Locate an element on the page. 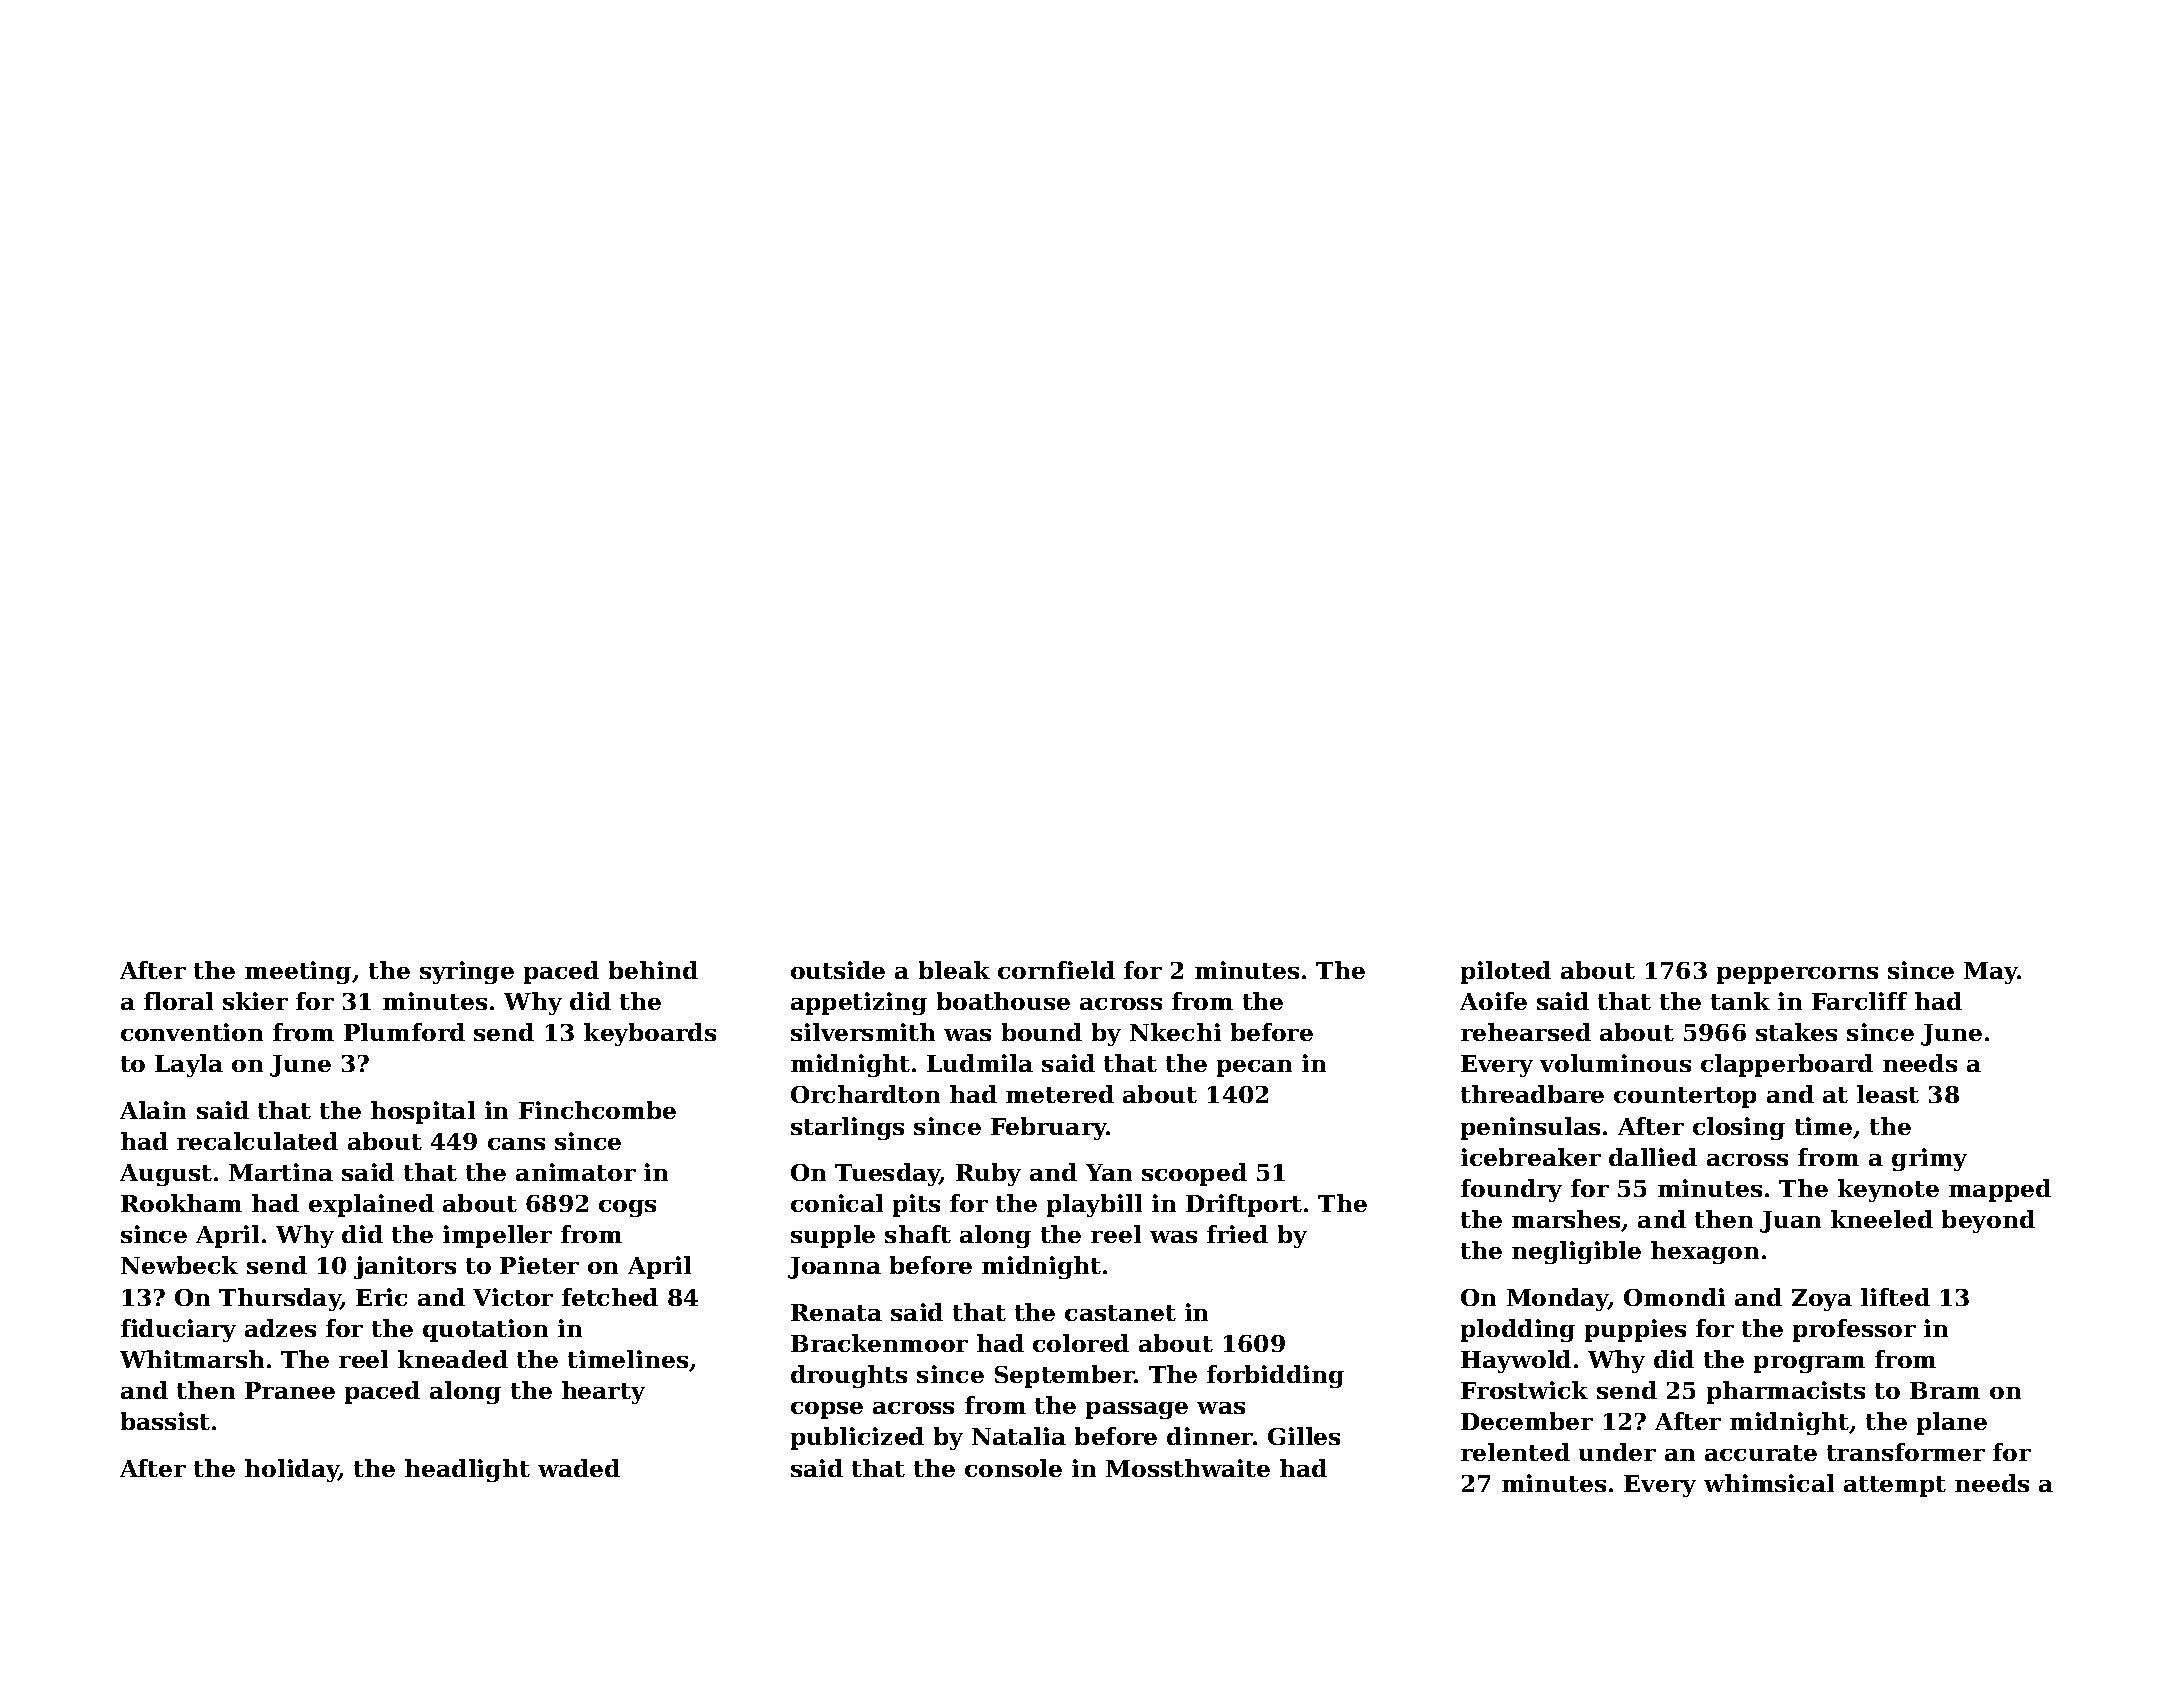 The width and height of the page is (2178, 1683). lifted is located at coordinates (1895, 1297).
